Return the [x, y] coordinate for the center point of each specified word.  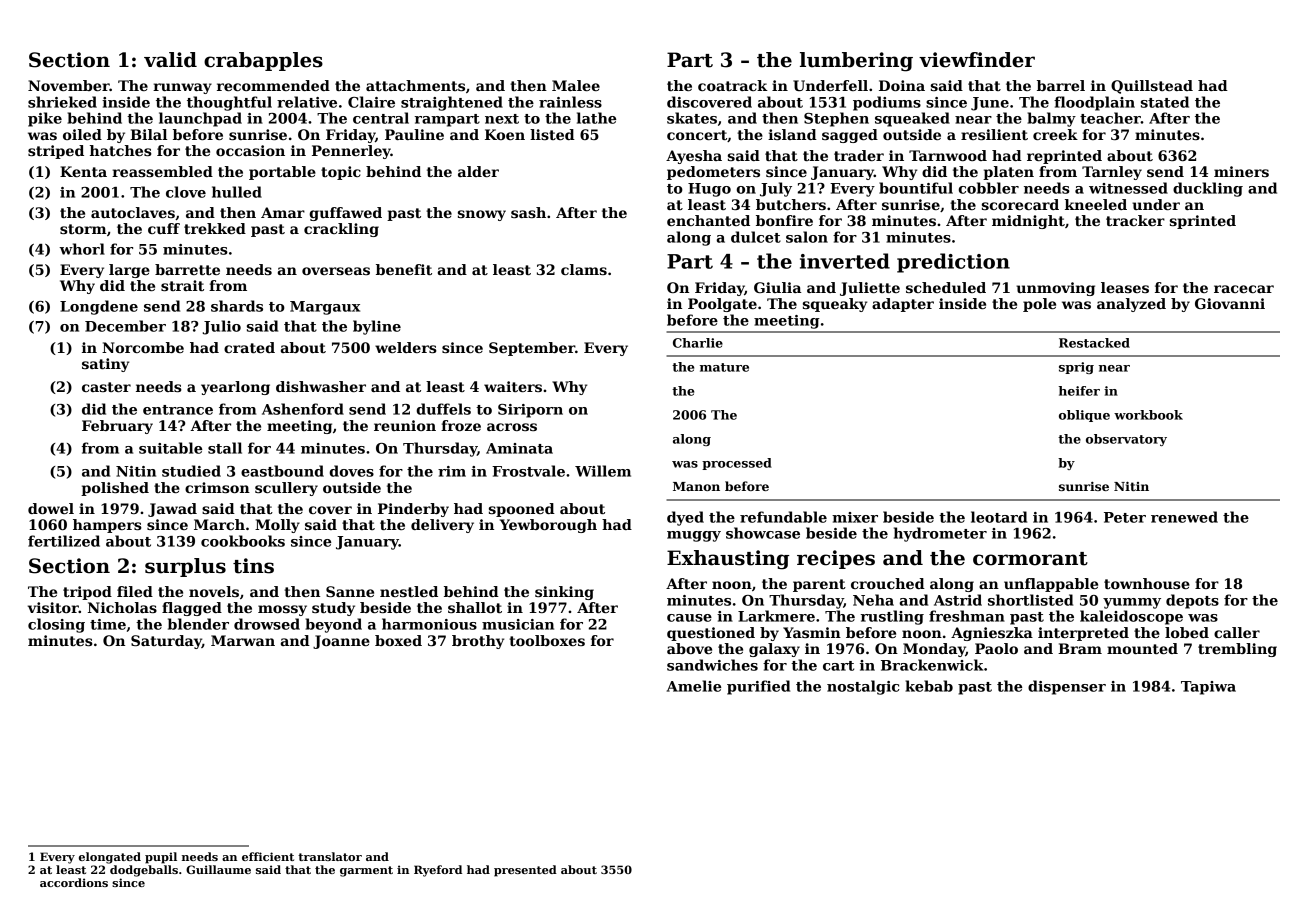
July [776, 189]
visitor [53, 607]
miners [1241, 171]
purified [758, 687]
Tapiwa [1208, 688]
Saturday [166, 642]
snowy [482, 215]
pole [1039, 305]
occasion [250, 150]
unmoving [1055, 289]
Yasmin [812, 632]
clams [584, 269]
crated [249, 347]
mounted [1142, 648]
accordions [74, 882]
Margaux [325, 308]
